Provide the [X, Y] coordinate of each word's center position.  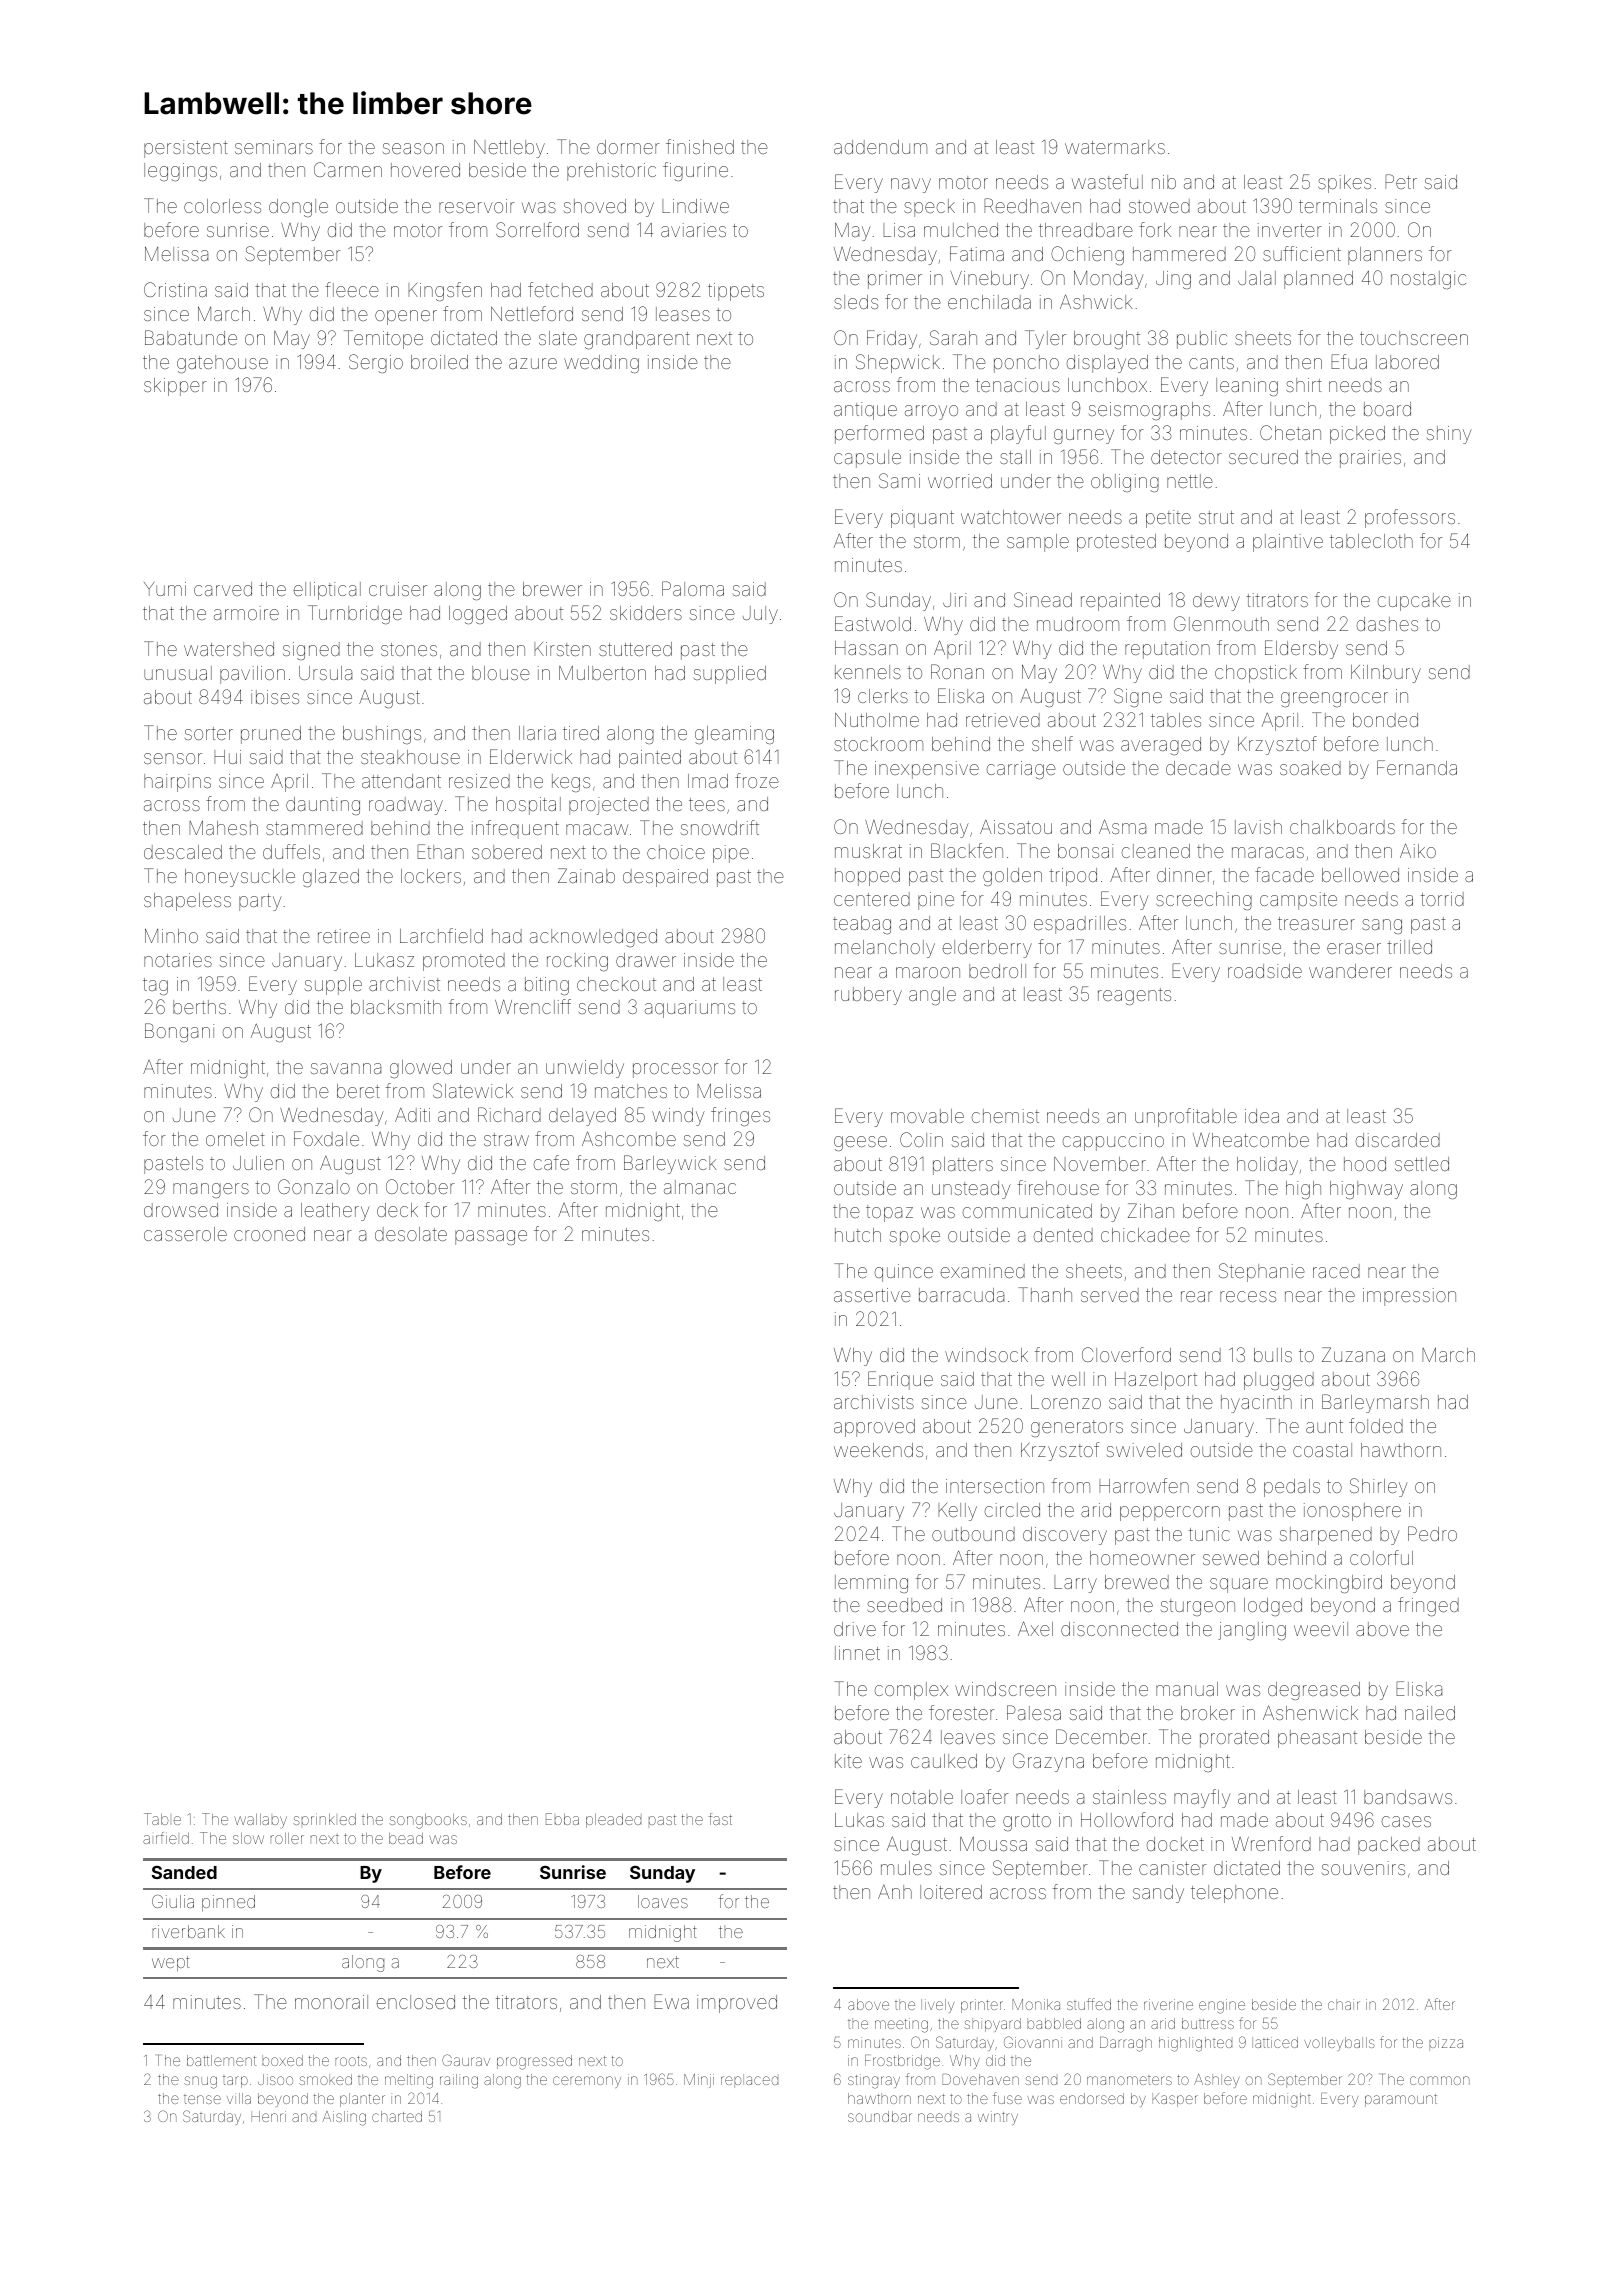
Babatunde [191, 337]
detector [1186, 457]
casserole [185, 1234]
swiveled [1144, 1450]
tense [202, 2099]
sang [1382, 926]
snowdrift [720, 827]
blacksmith [396, 1007]
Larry [1075, 1584]
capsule [867, 459]
